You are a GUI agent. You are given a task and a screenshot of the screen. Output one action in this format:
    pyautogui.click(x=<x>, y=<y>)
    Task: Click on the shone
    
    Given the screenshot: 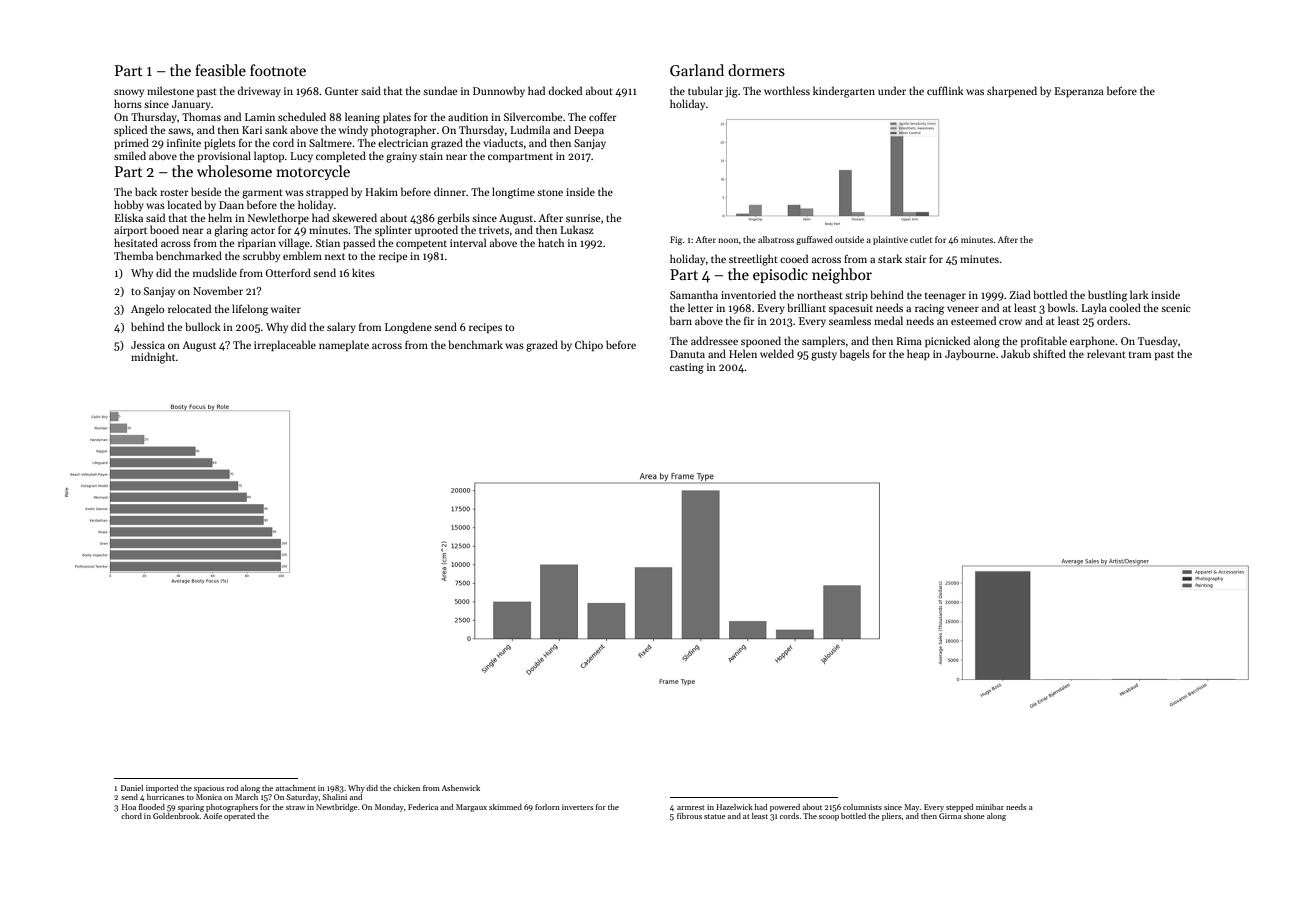 What is the action you would take?
    pyautogui.click(x=974, y=816)
